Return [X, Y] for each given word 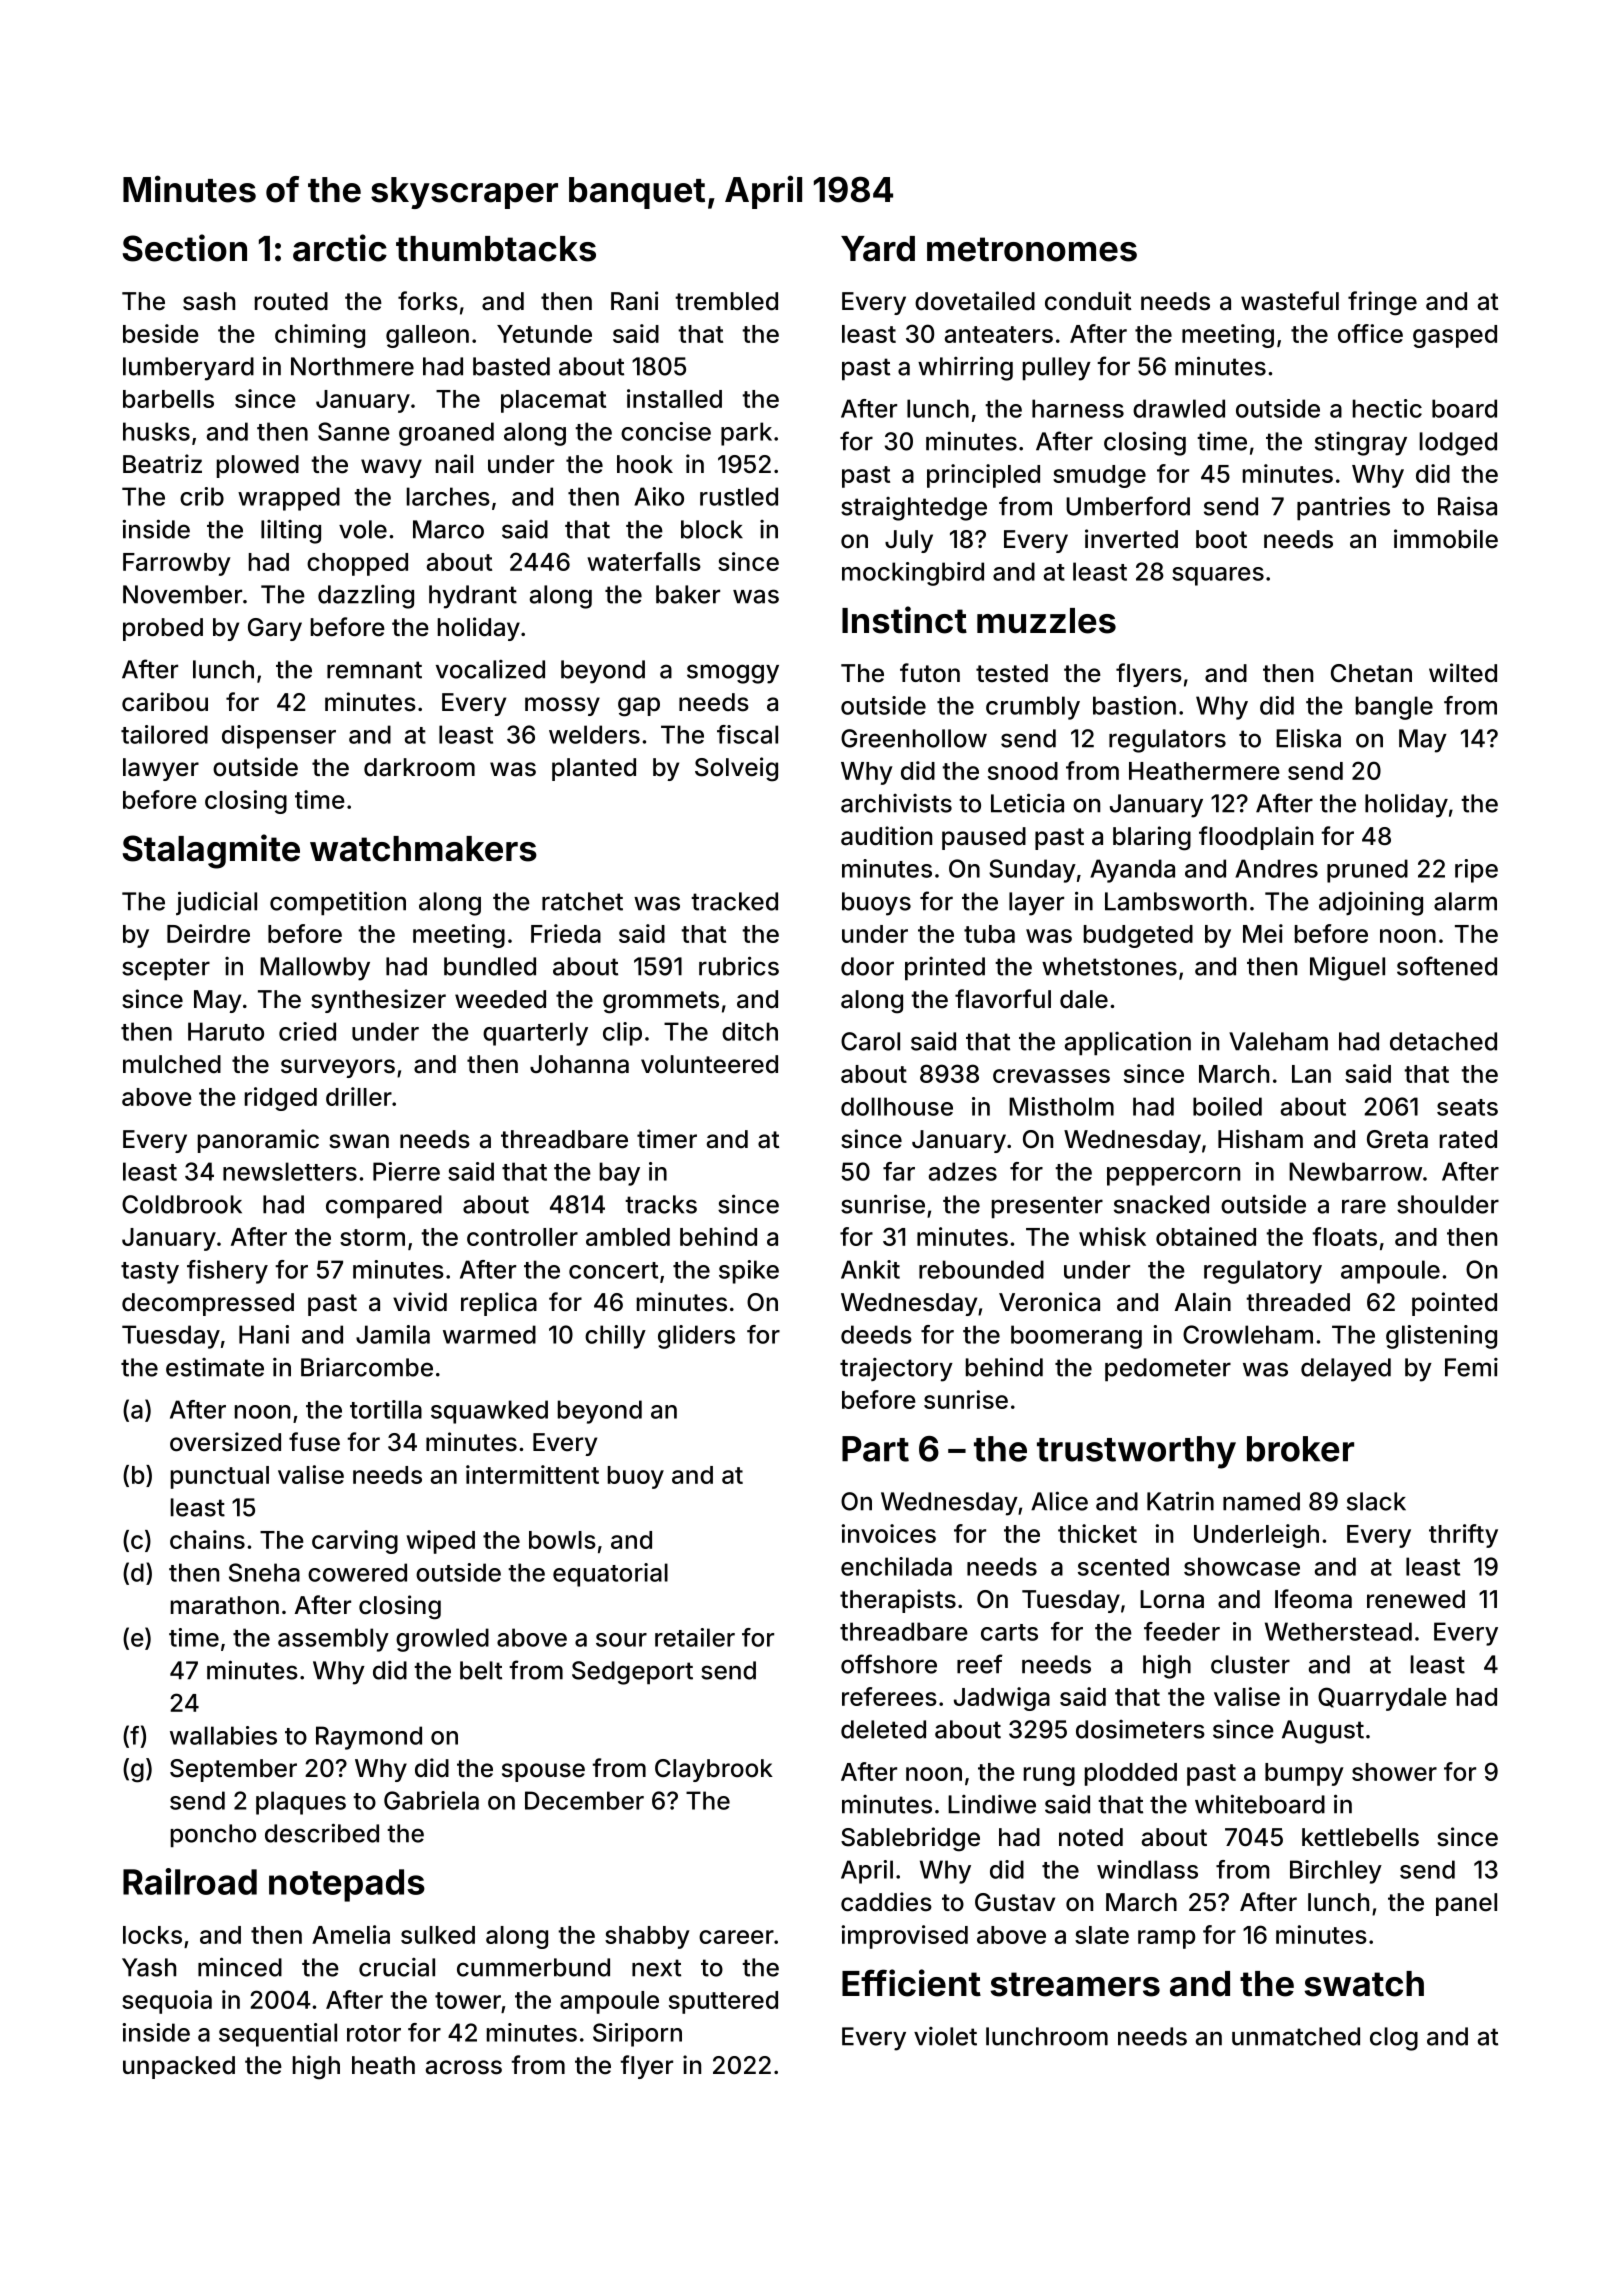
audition [886, 836]
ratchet [582, 901]
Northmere [352, 366]
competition [338, 903]
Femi [1471, 1367]
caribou [165, 702]
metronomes [1032, 249]
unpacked [179, 2067]
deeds [876, 1334]
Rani [634, 301]
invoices [889, 1533]
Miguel [1347, 968]
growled [442, 1640]
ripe [1476, 871]
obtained [1206, 1236]
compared [384, 1207]
